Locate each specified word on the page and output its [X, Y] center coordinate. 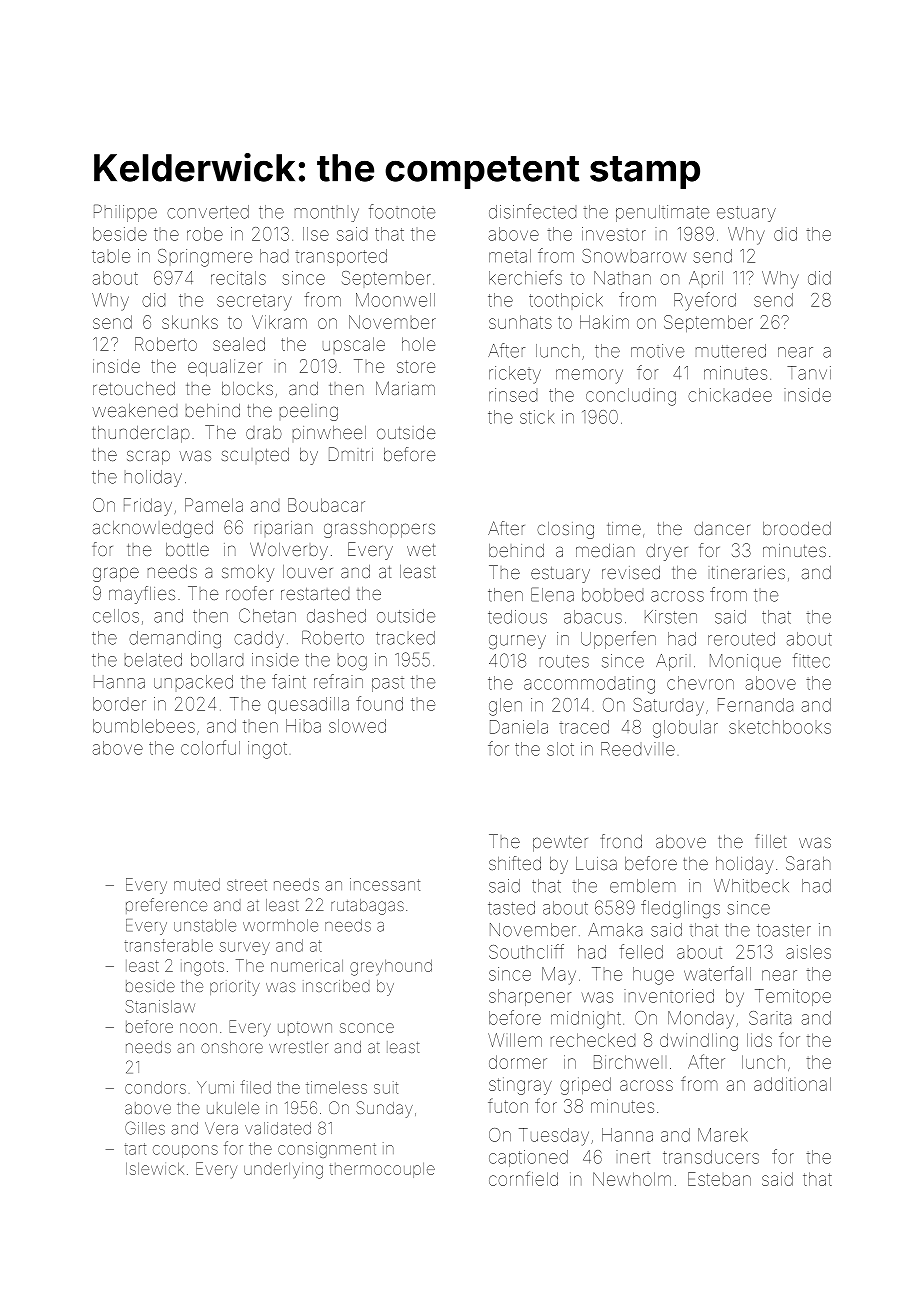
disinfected [532, 211]
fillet [771, 841]
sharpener [530, 997]
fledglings [680, 909]
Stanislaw [160, 1006]
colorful [210, 747]
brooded [797, 528]
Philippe [125, 213]
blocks [247, 388]
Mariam [405, 388]
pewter [560, 844]
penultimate [662, 213]
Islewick [155, 1168]
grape [116, 574]
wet [421, 550]
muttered [731, 351]
